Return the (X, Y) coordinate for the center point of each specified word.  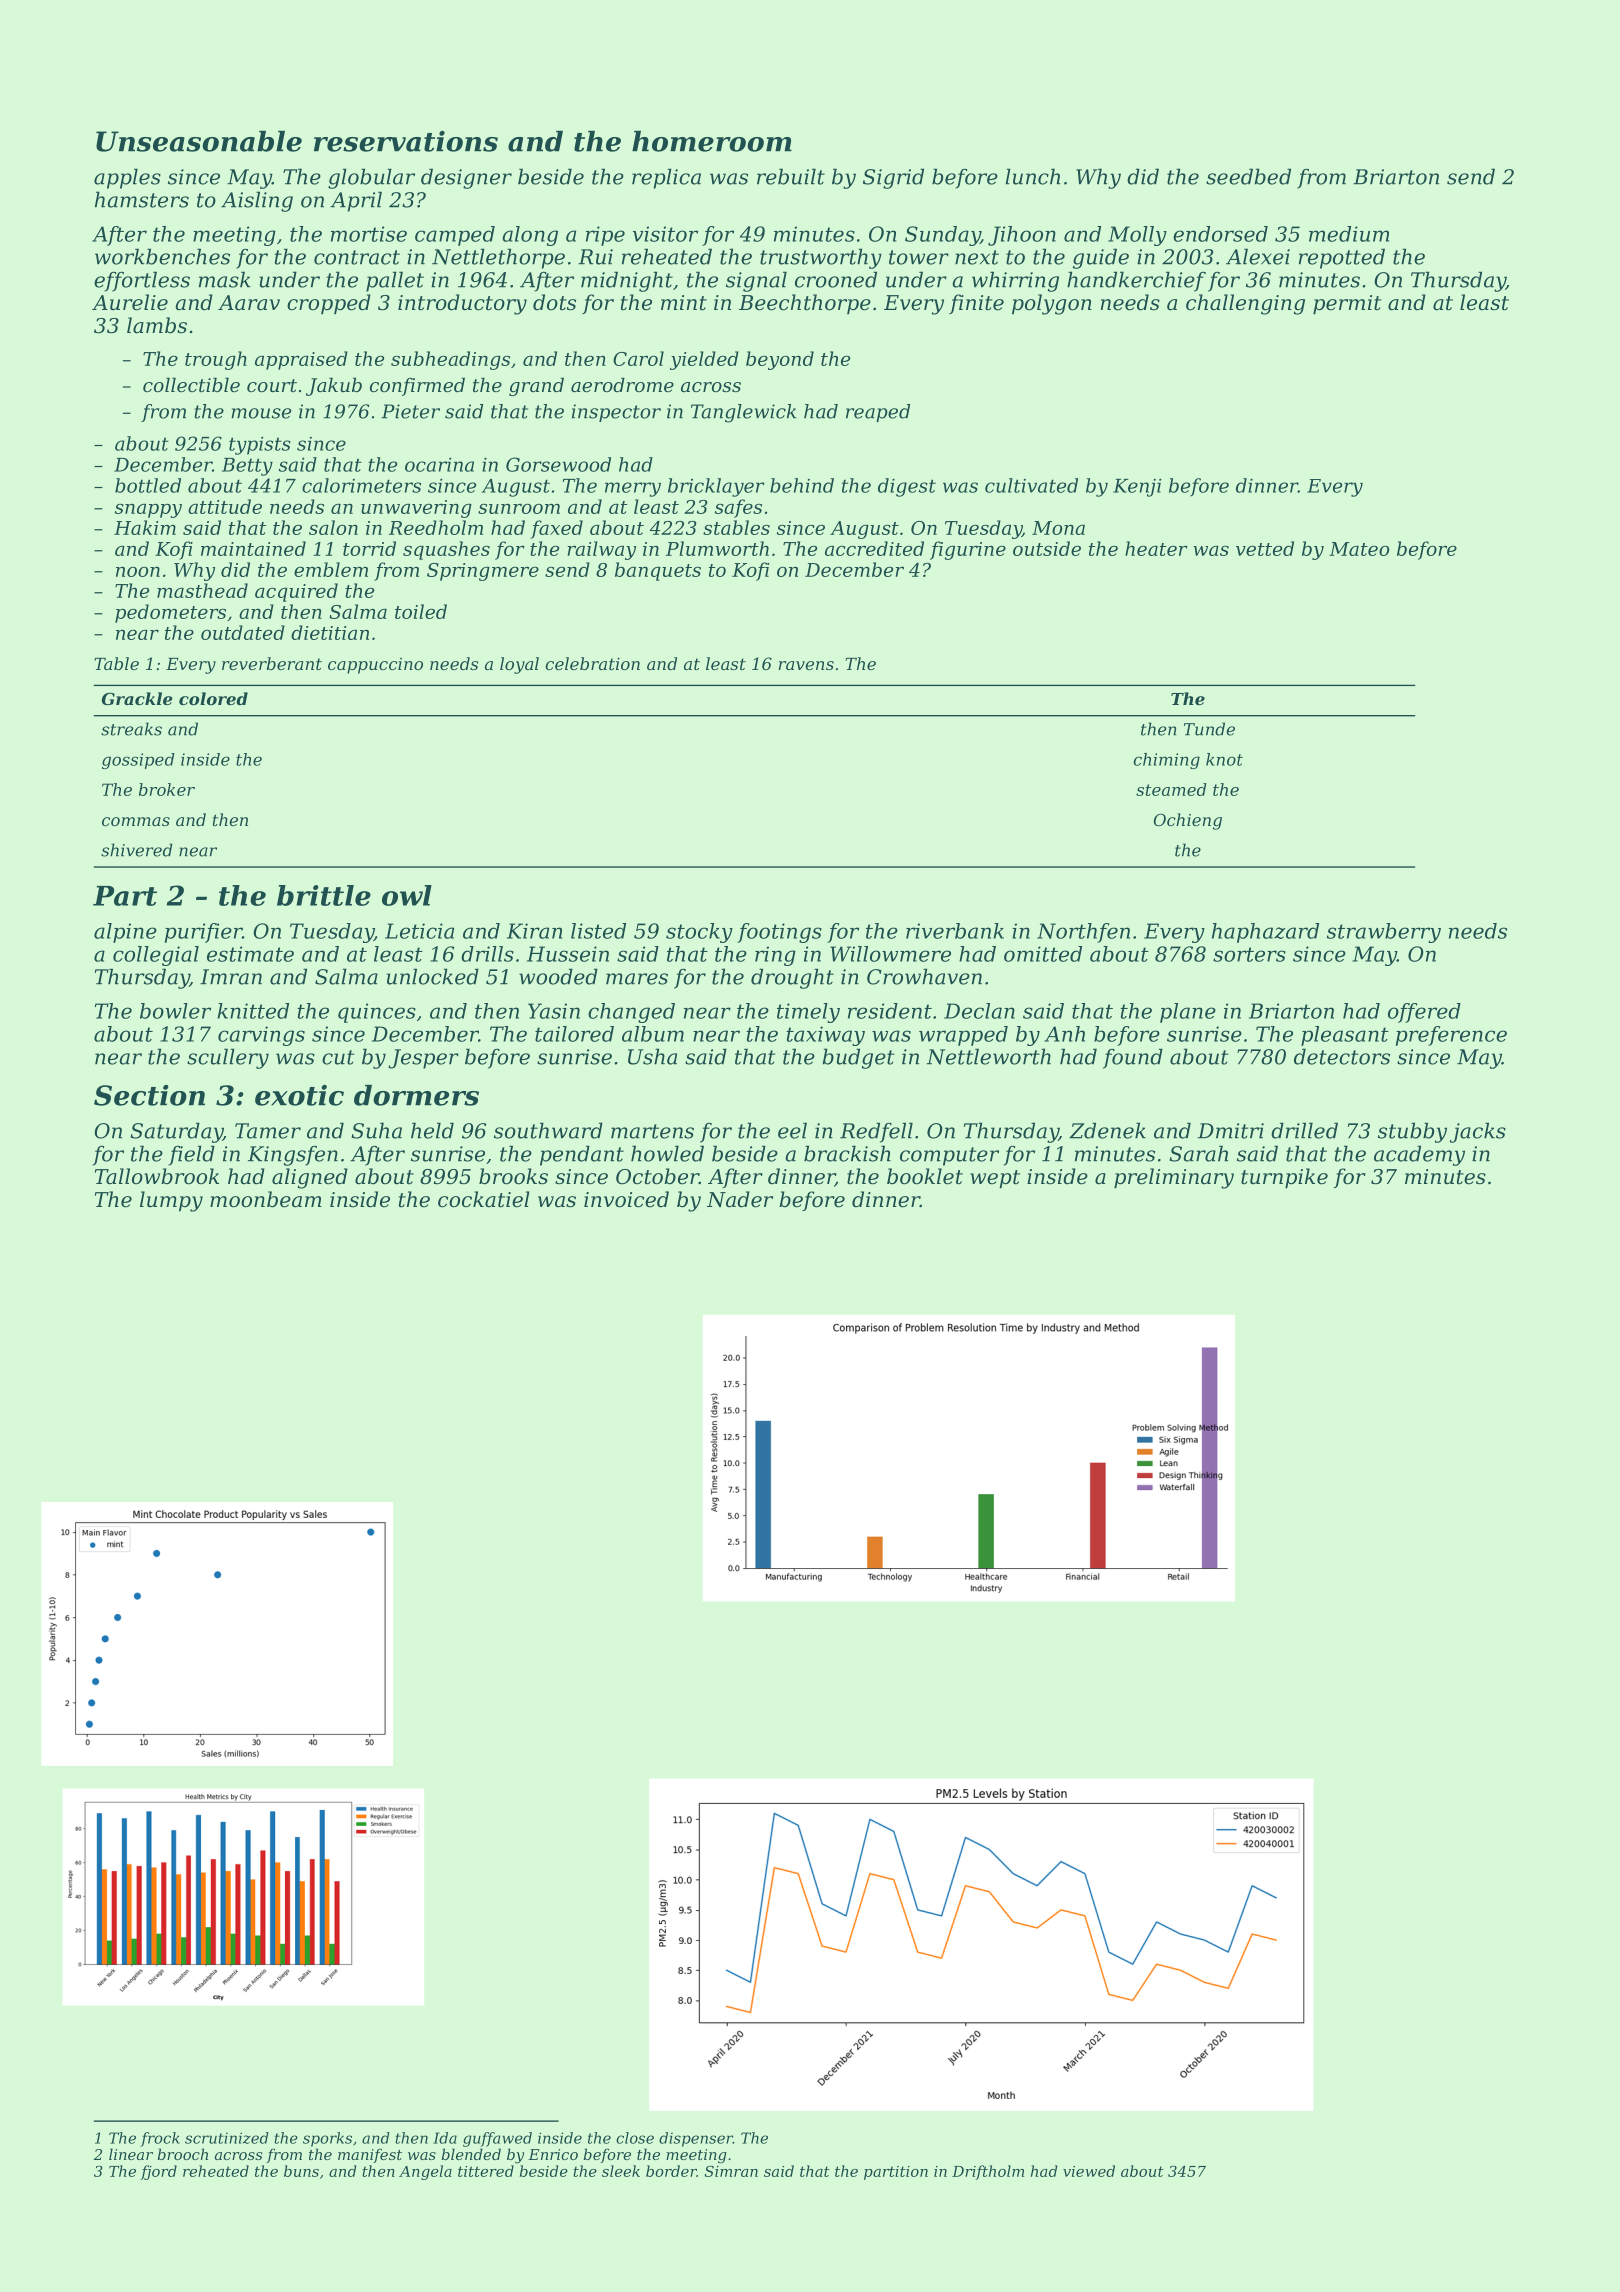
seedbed (1248, 176)
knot (1224, 759)
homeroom (712, 141)
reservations (406, 141)
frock (160, 2139)
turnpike (1284, 1178)
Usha (652, 1056)
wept (995, 1179)
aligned (310, 1178)
